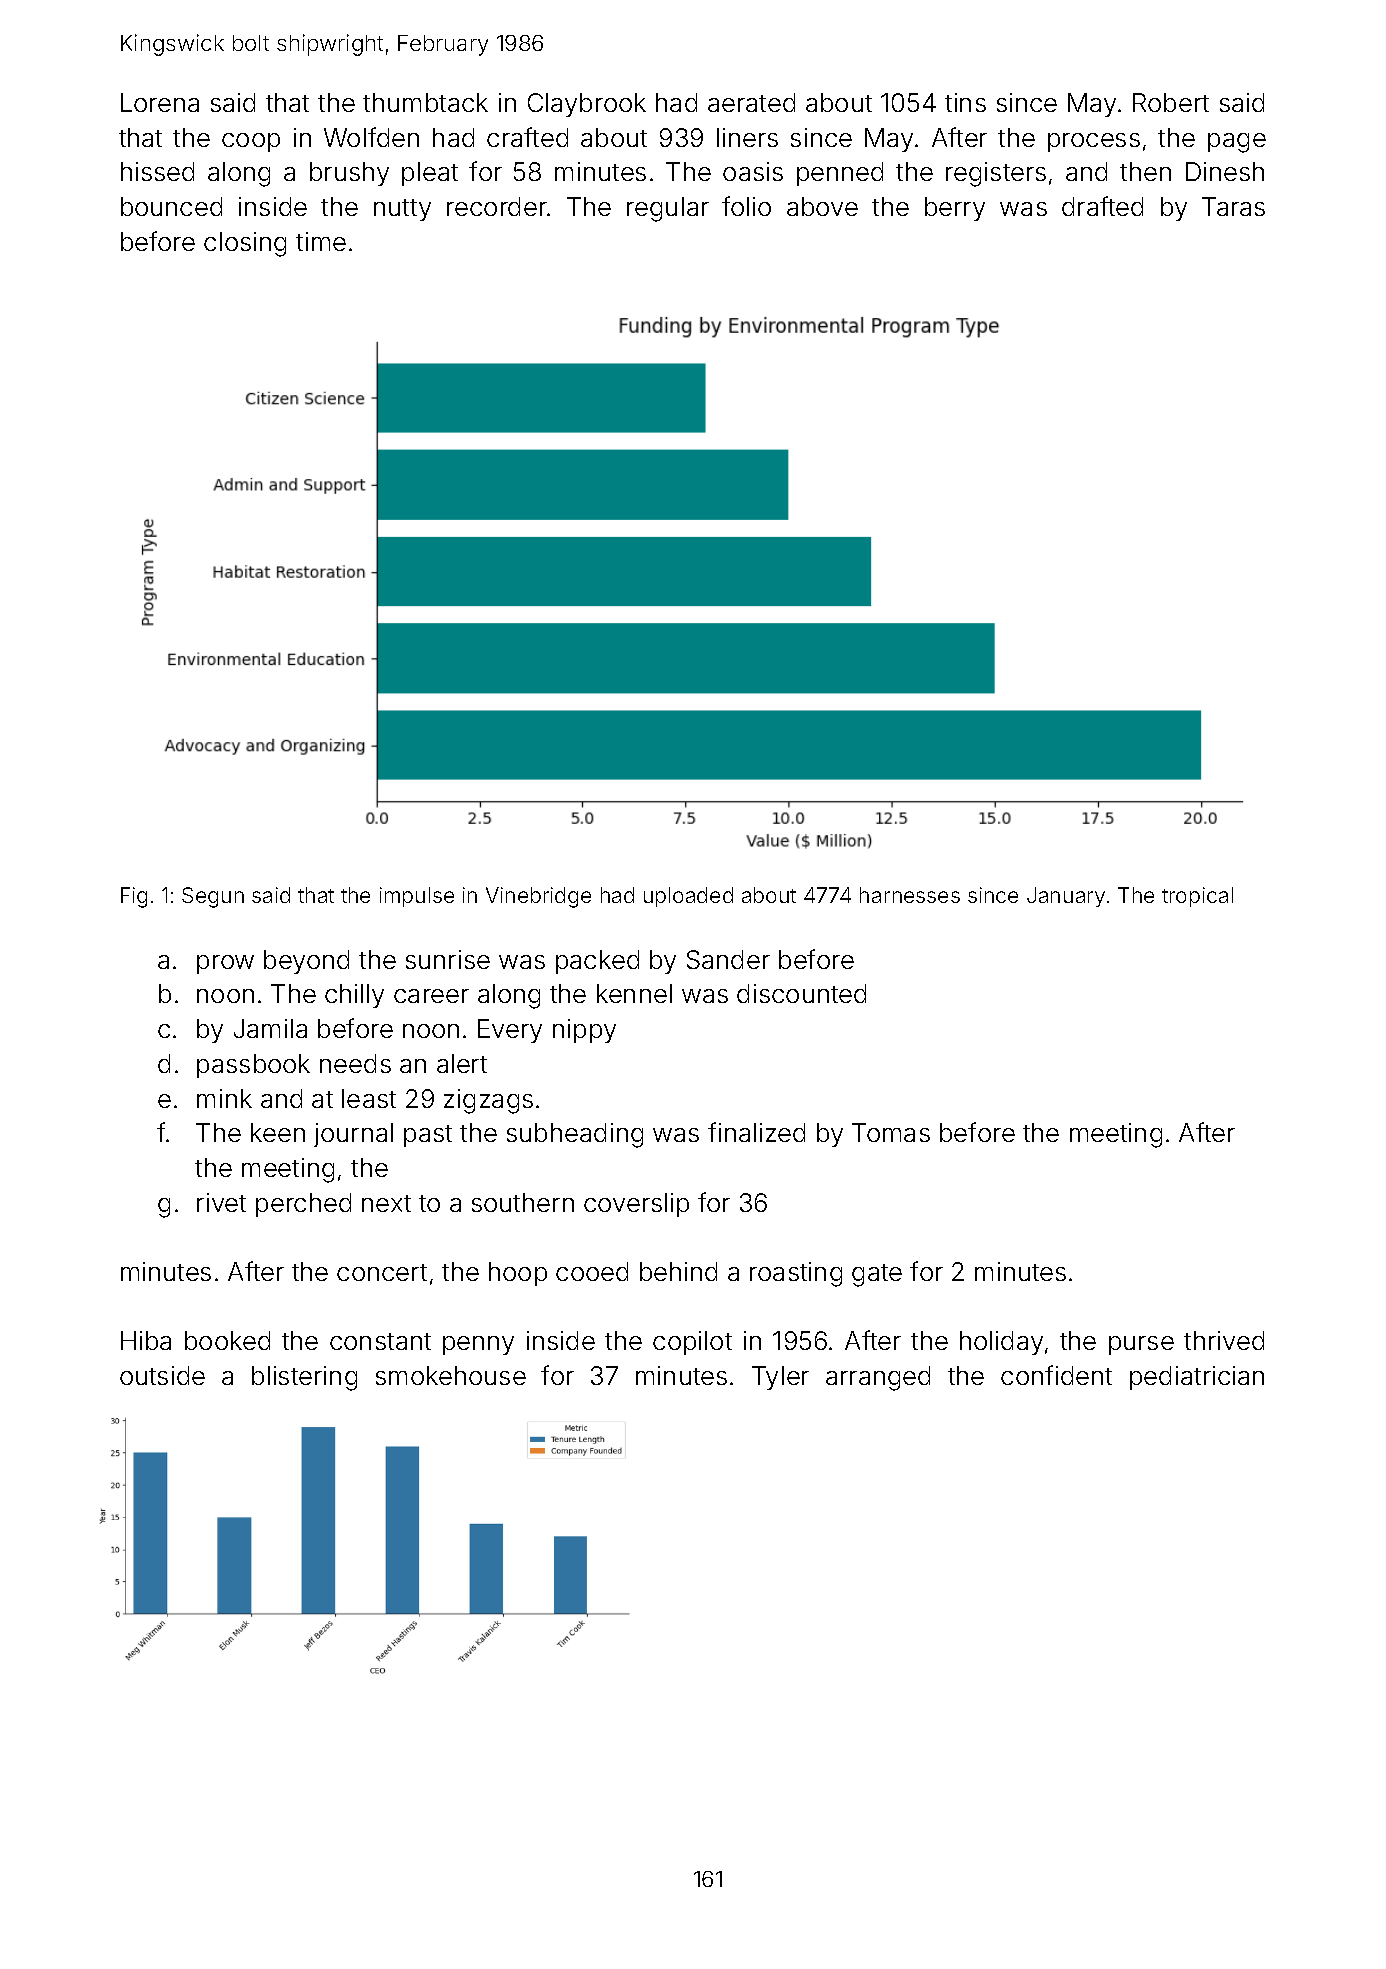 Image resolution: width=1386 pixels, height=1969 pixels. What do you see at coordinates (1171, 102) in the page?
I see `Robert` at bounding box center [1171, 102].
